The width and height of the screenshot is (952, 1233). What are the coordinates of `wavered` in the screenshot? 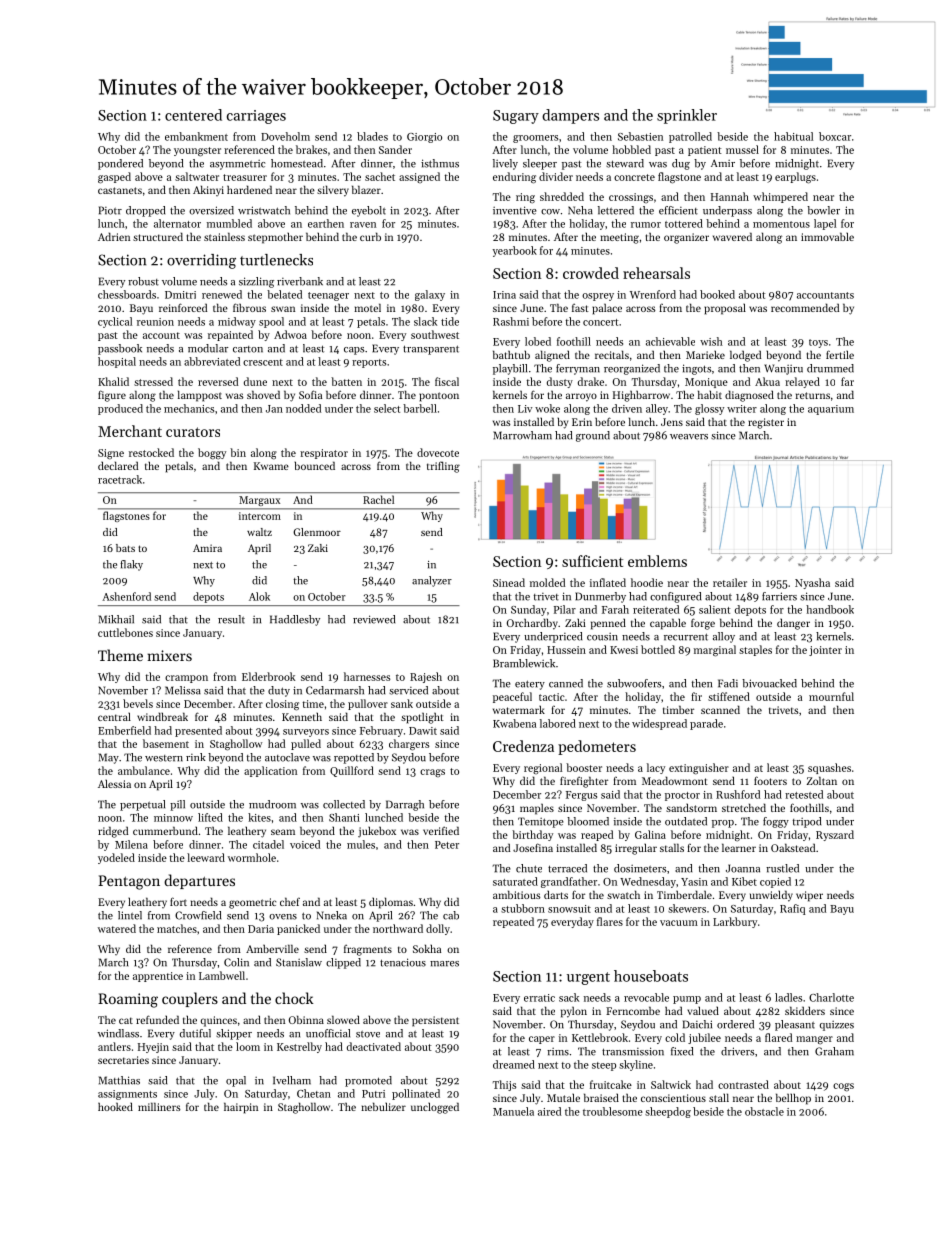 It's located at (732, 236).
